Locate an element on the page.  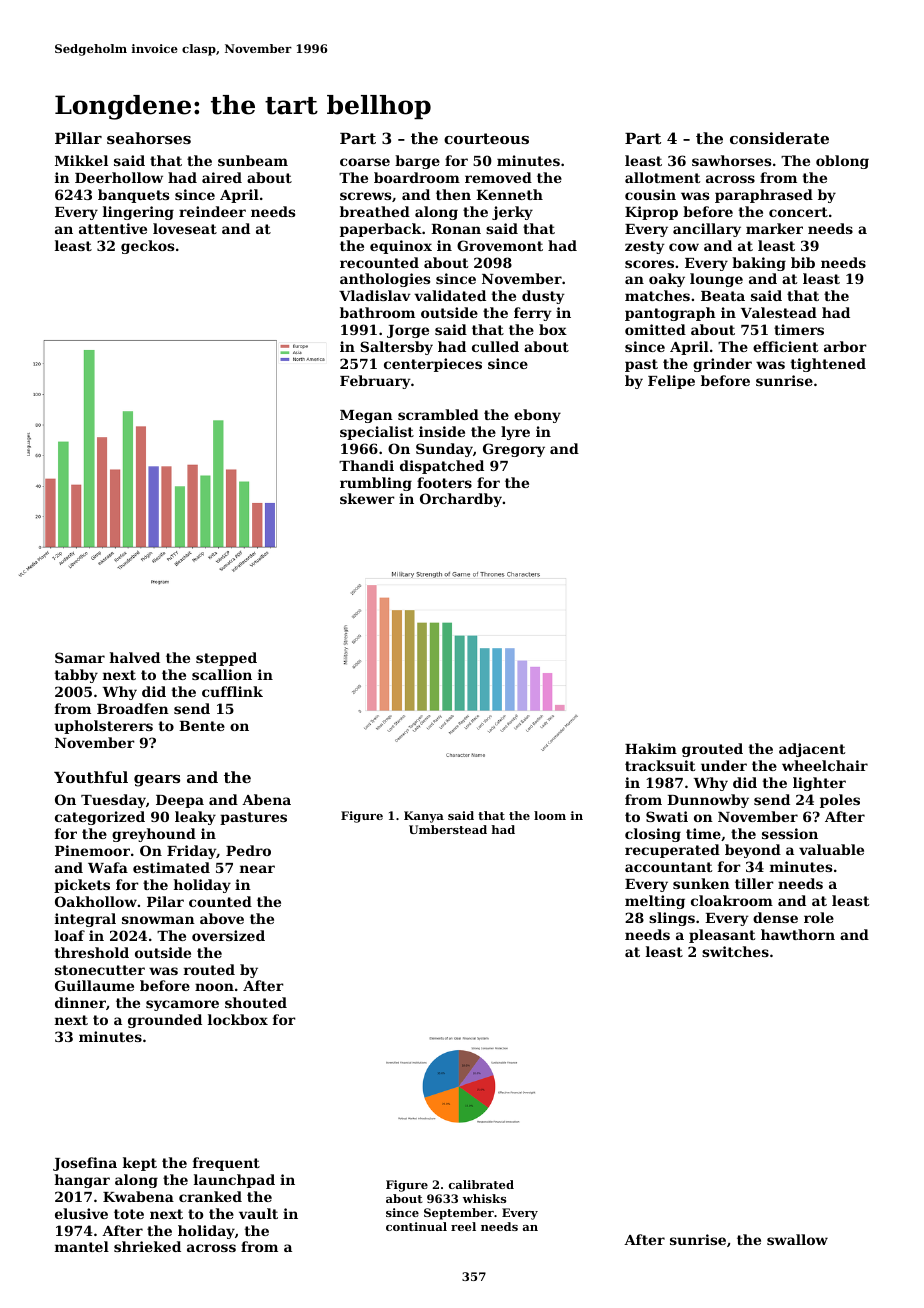
skewer is located at coordinates (367, 498).
